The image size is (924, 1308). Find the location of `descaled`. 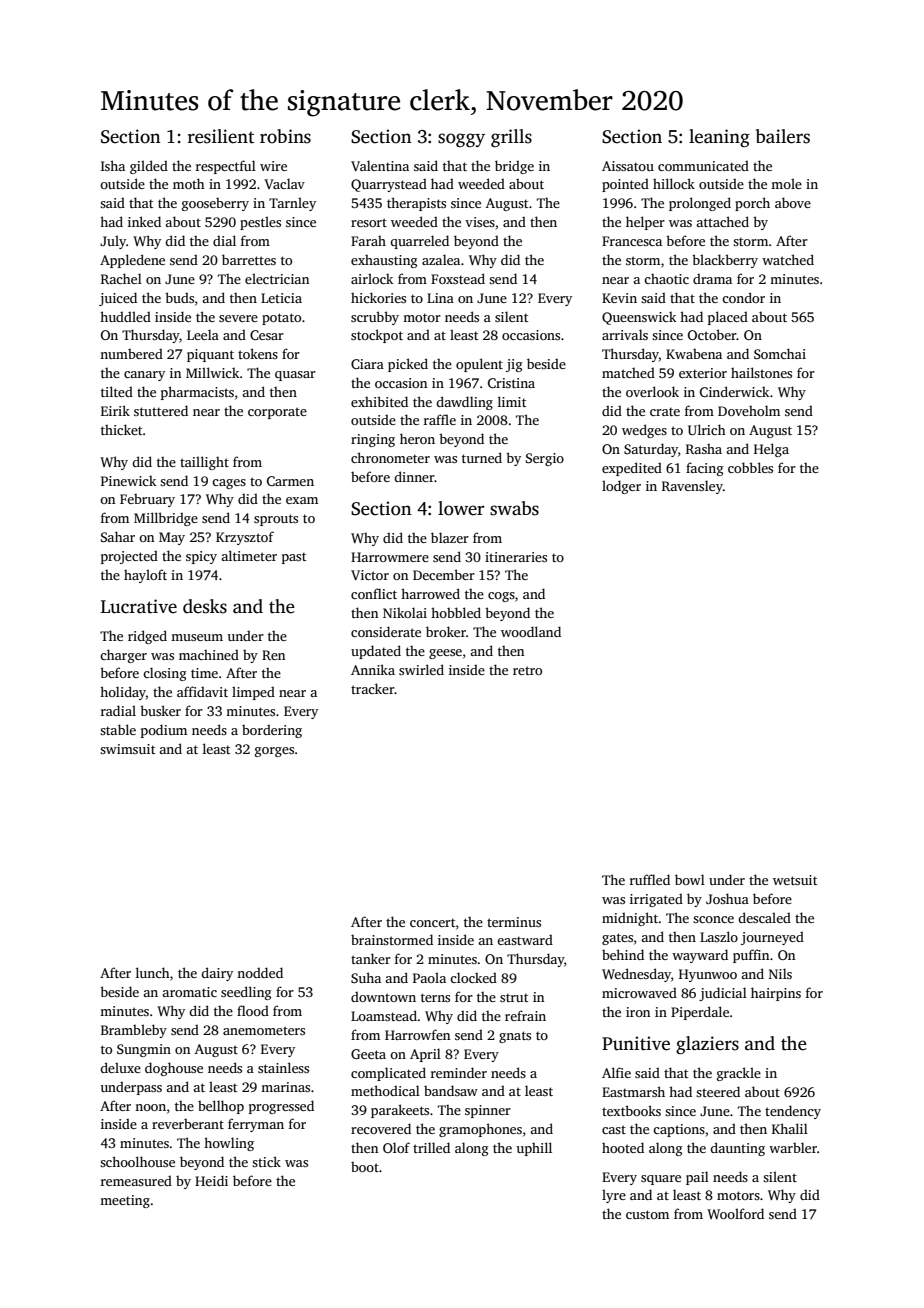

descaled is located at coordinates (764, 917).
